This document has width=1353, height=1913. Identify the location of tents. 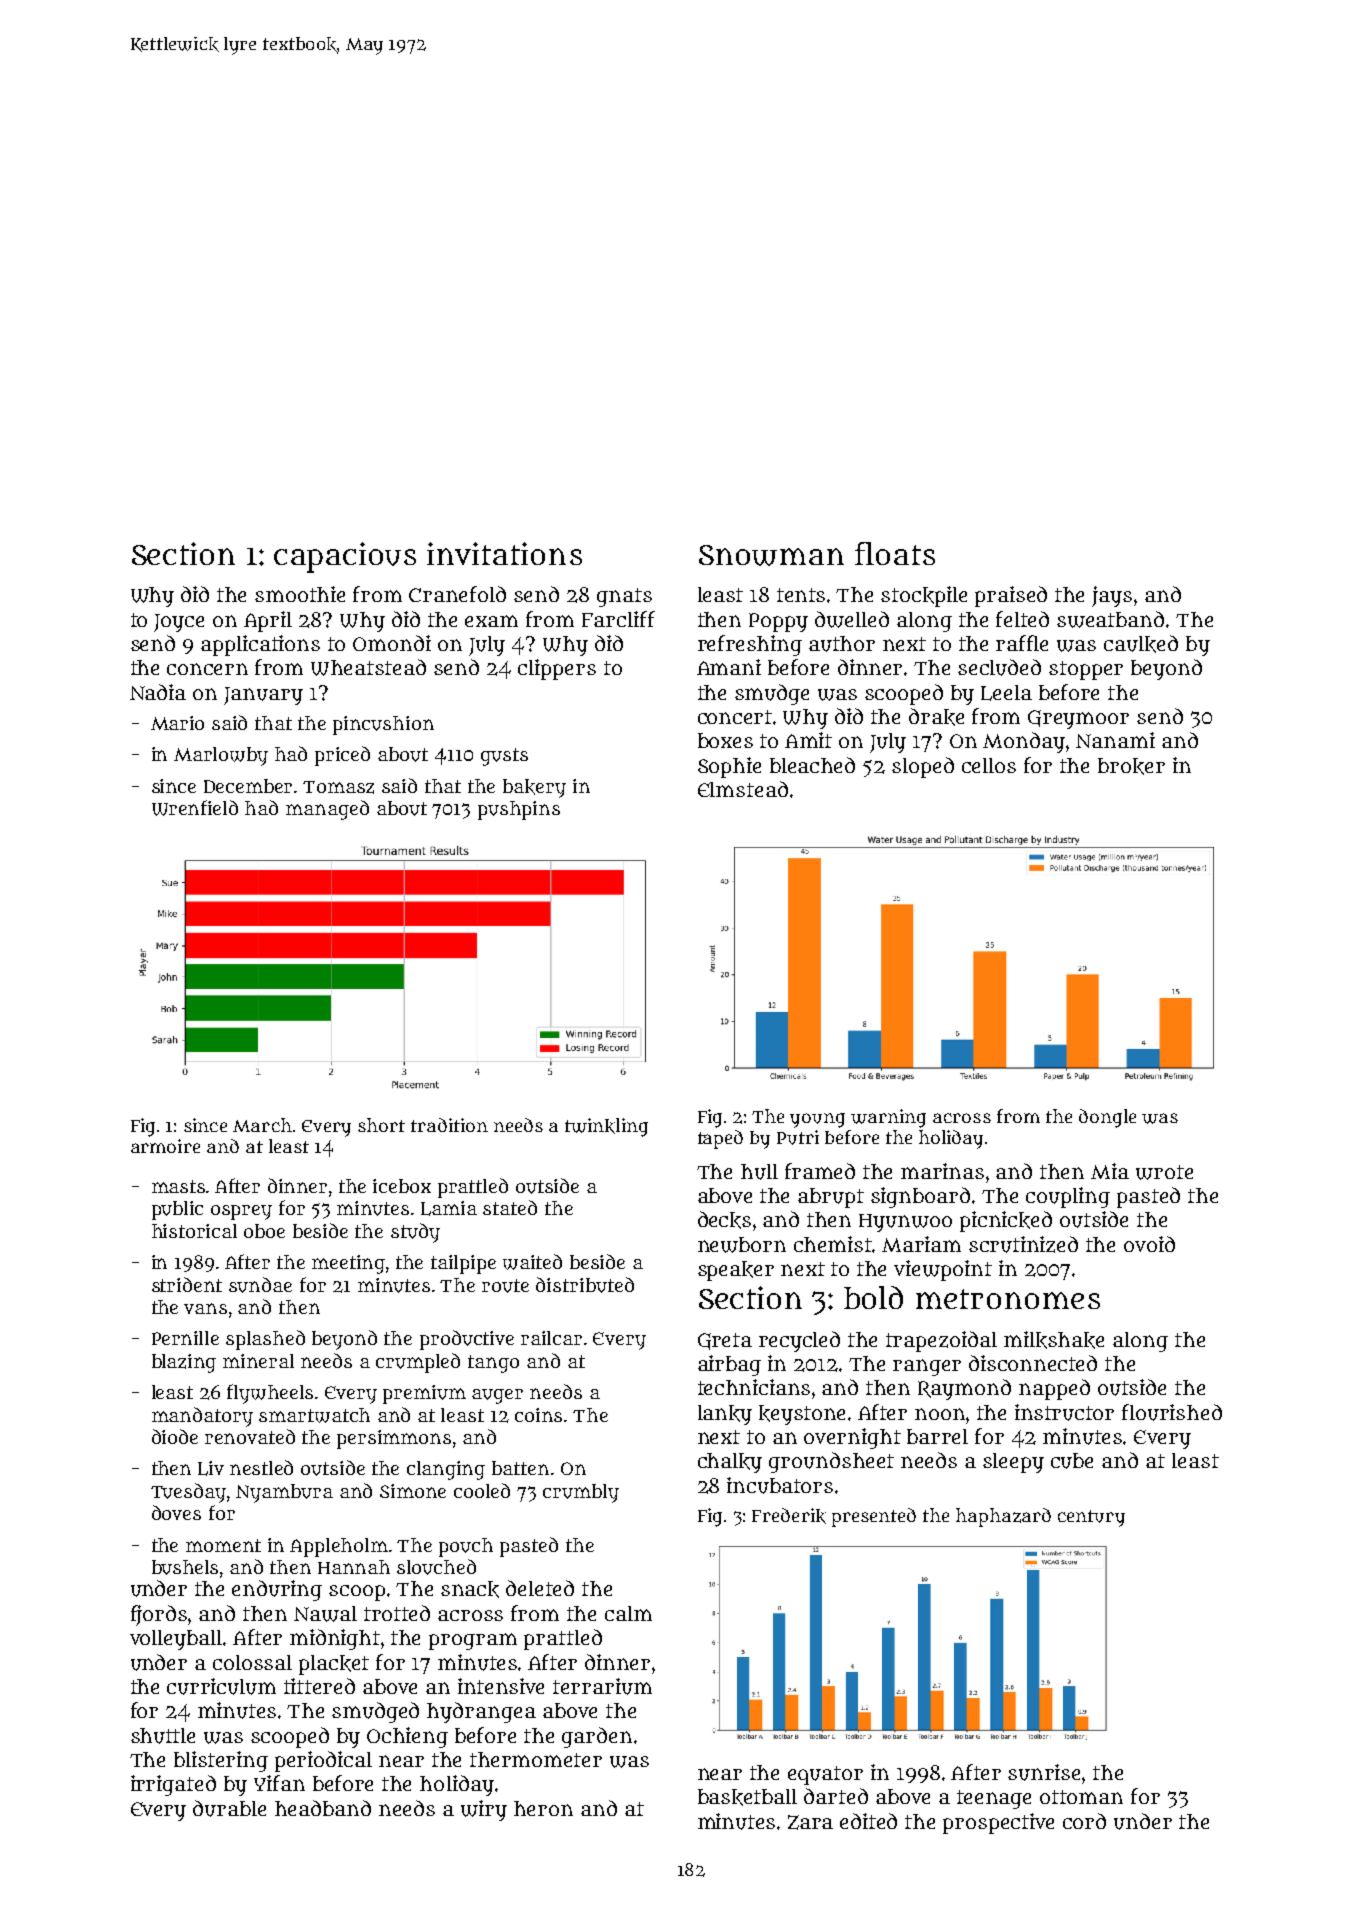
(801, 595).
